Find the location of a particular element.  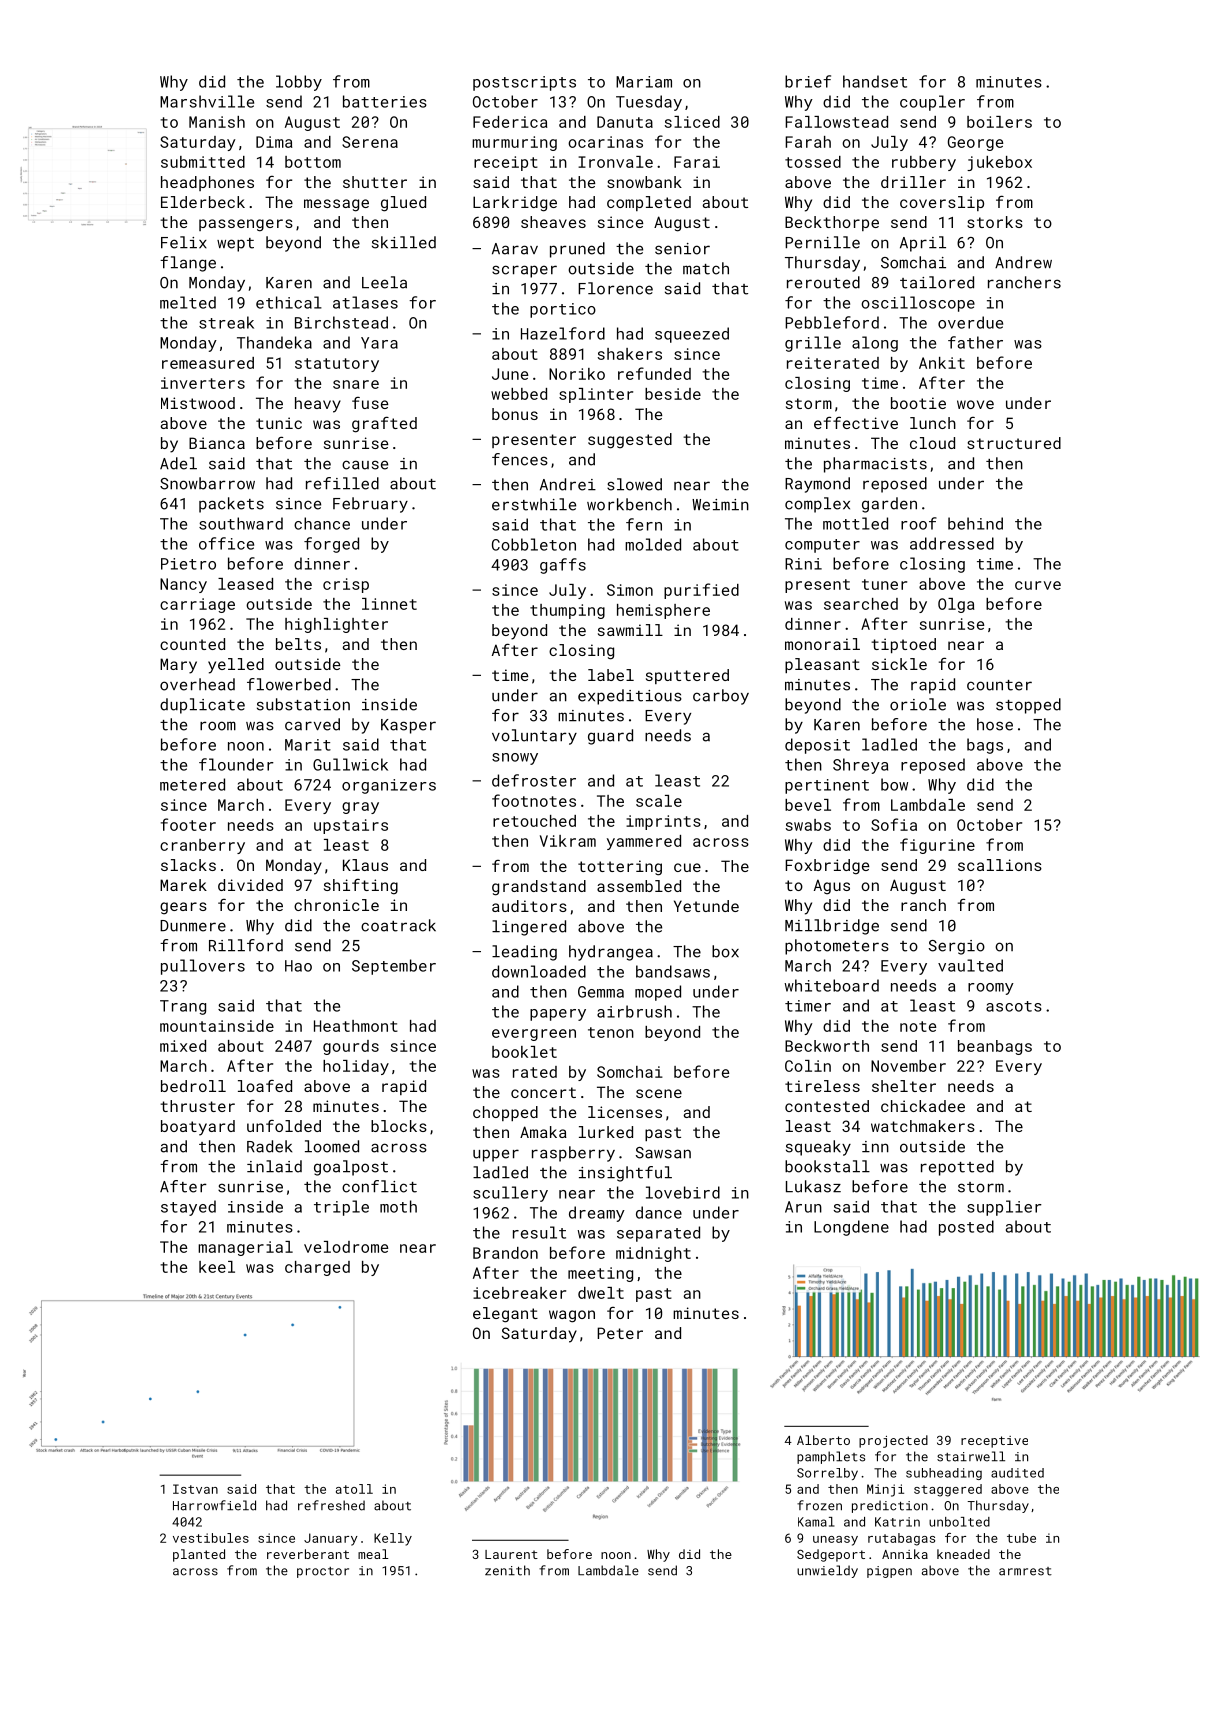

brief is located at coordinates (808, 81).
